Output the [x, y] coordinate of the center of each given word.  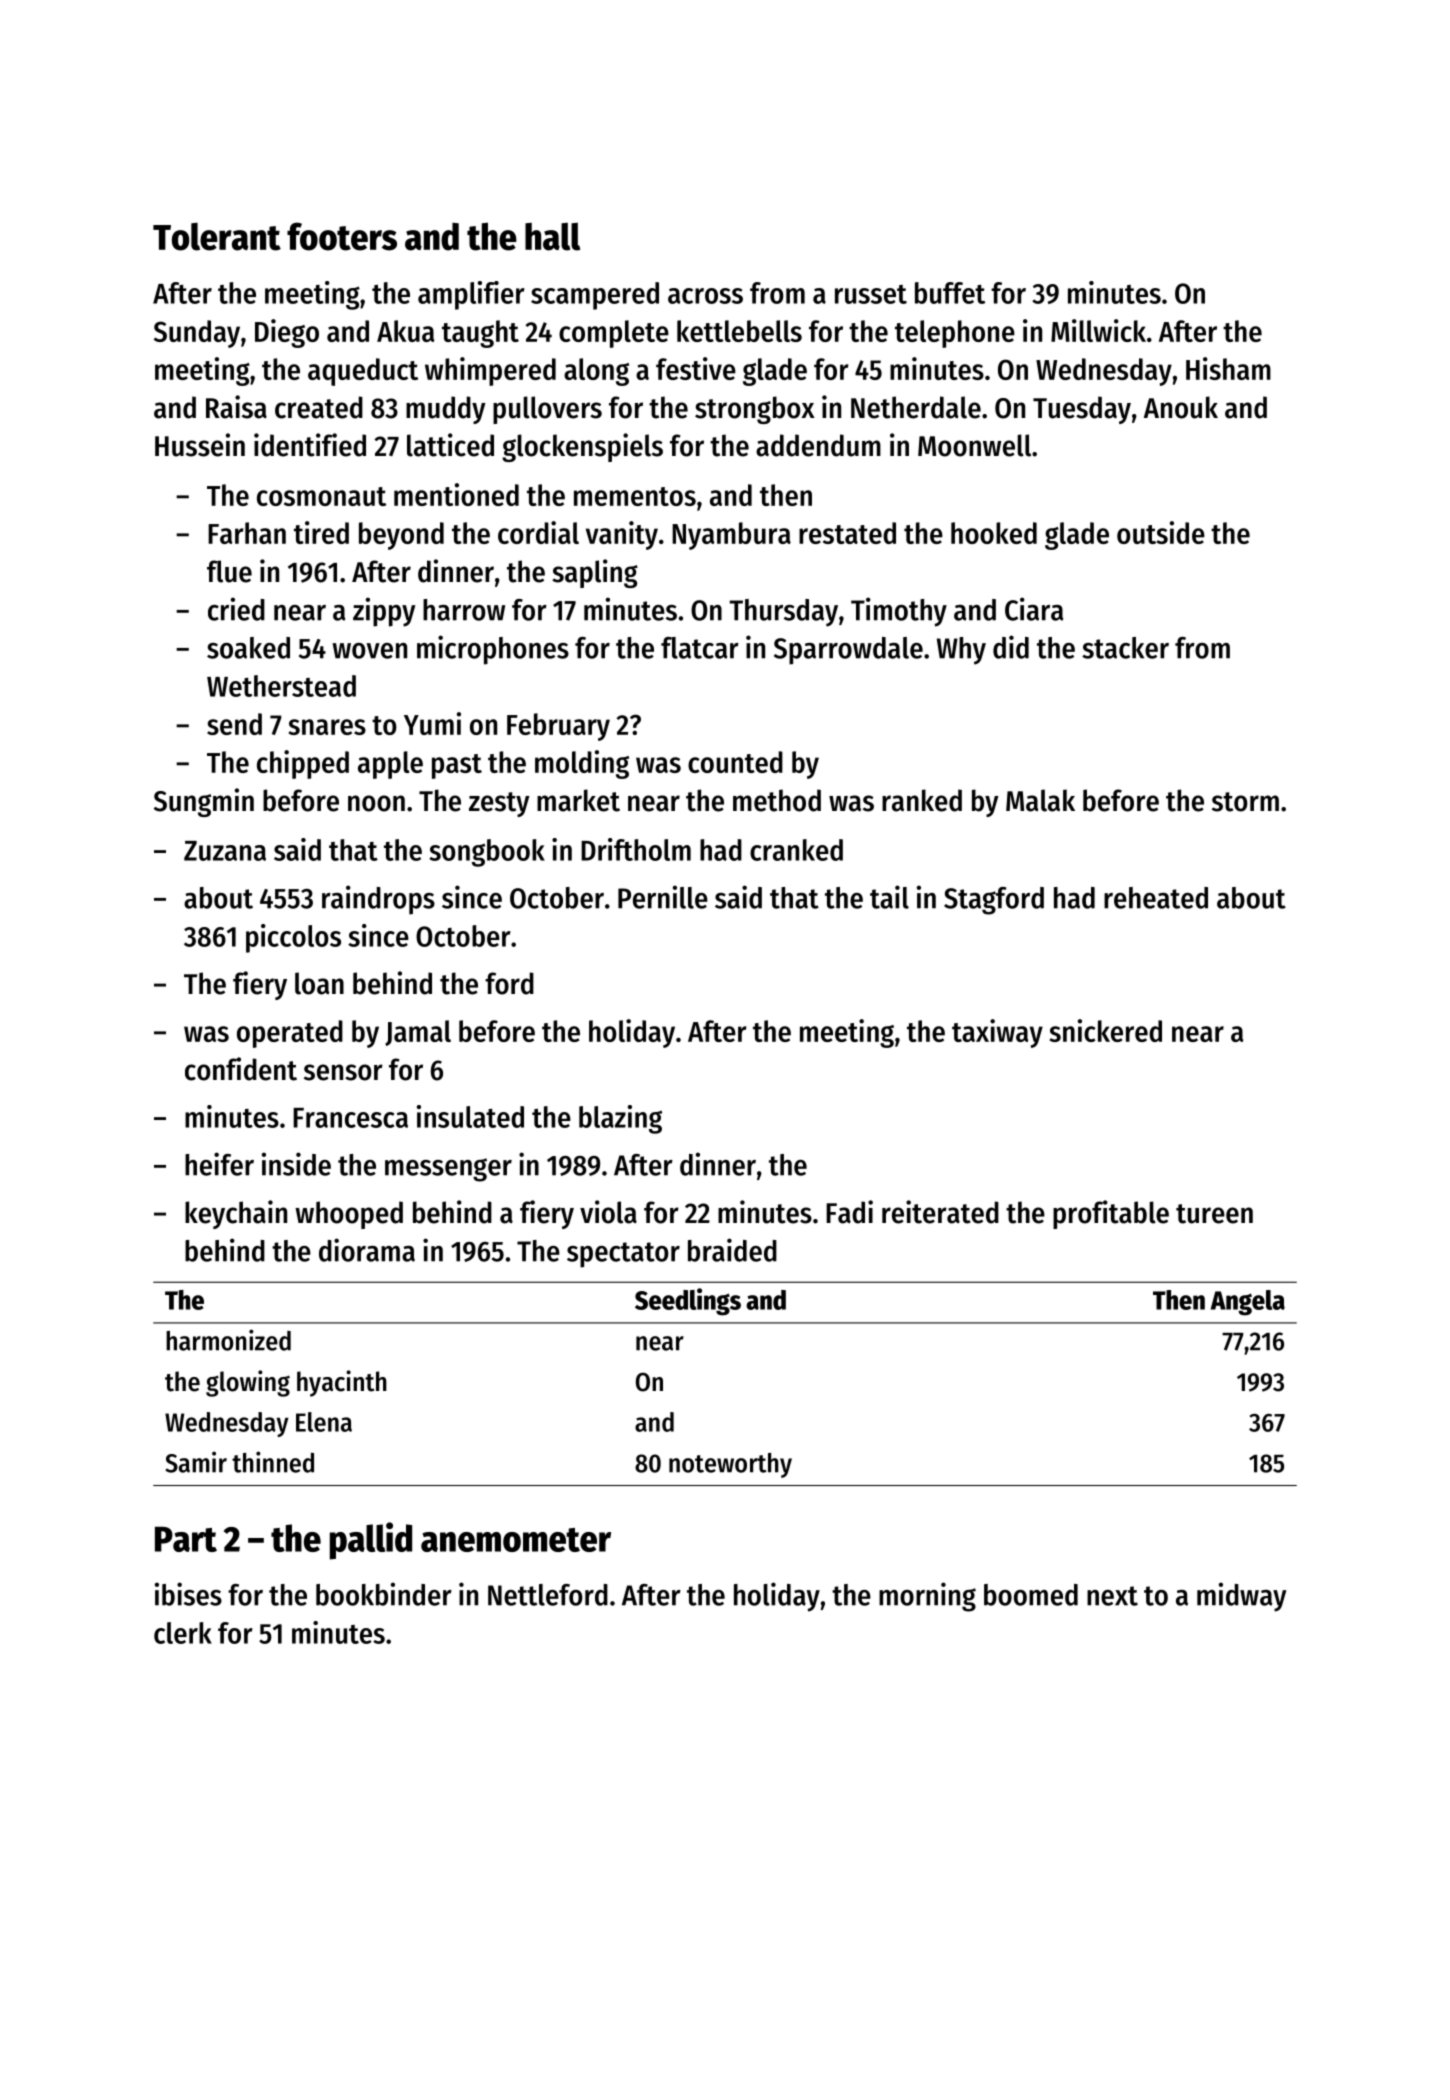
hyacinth [342, 1383]
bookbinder [384, 1594]
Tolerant [217, 237]
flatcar [700, 648]
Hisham [1228, 368]
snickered [1106, 1030]
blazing [620, 1119]
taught [480, 334]
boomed [1031, 1595]
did [1011, 647]
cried [236, 609]
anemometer [516, 1540]
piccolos [293, 938]
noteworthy [730, 1465]
